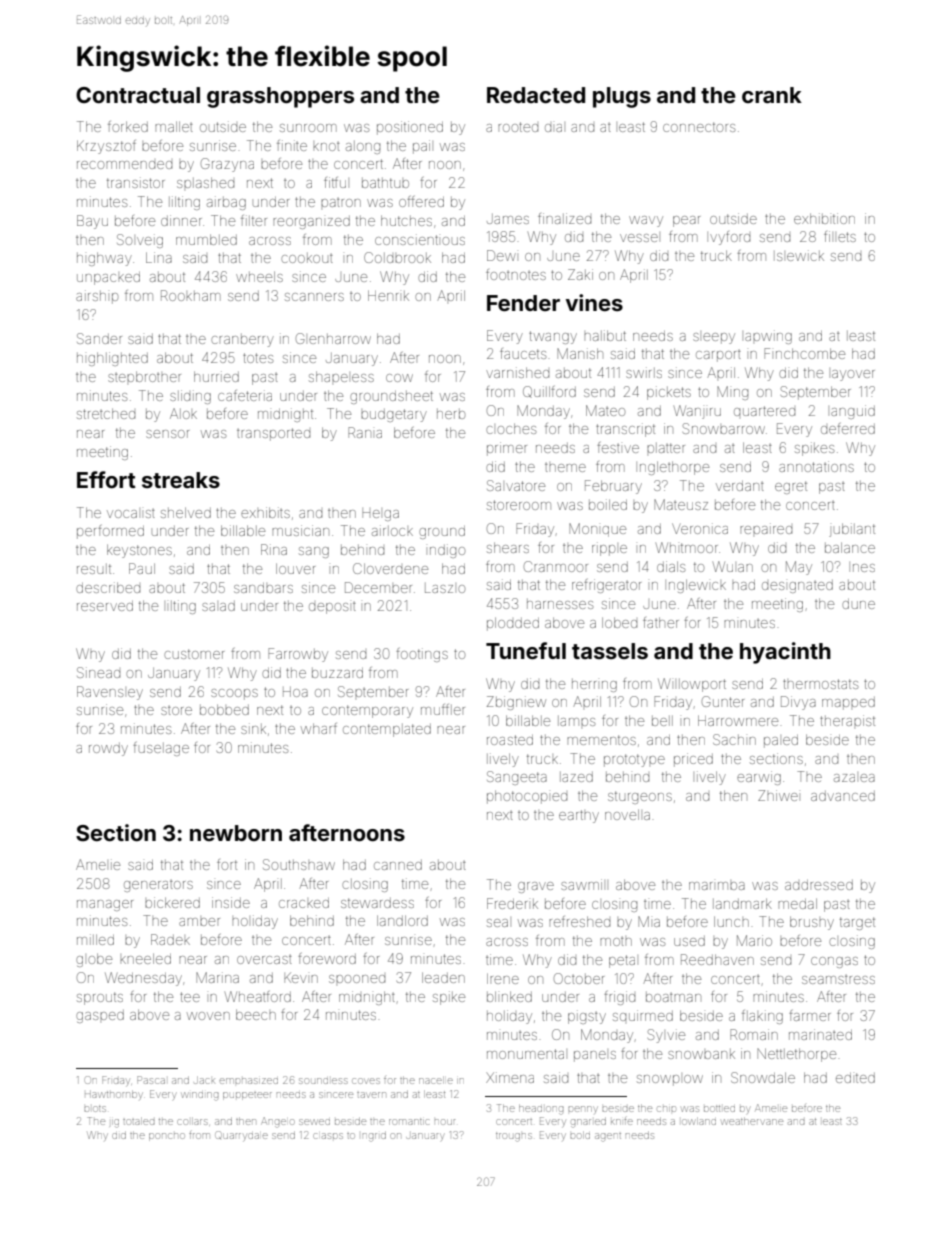 The width and height of the page is (952, 1233). Describe the element at coordinates (734, 739) in the page. I see `Sachin` at that location.
